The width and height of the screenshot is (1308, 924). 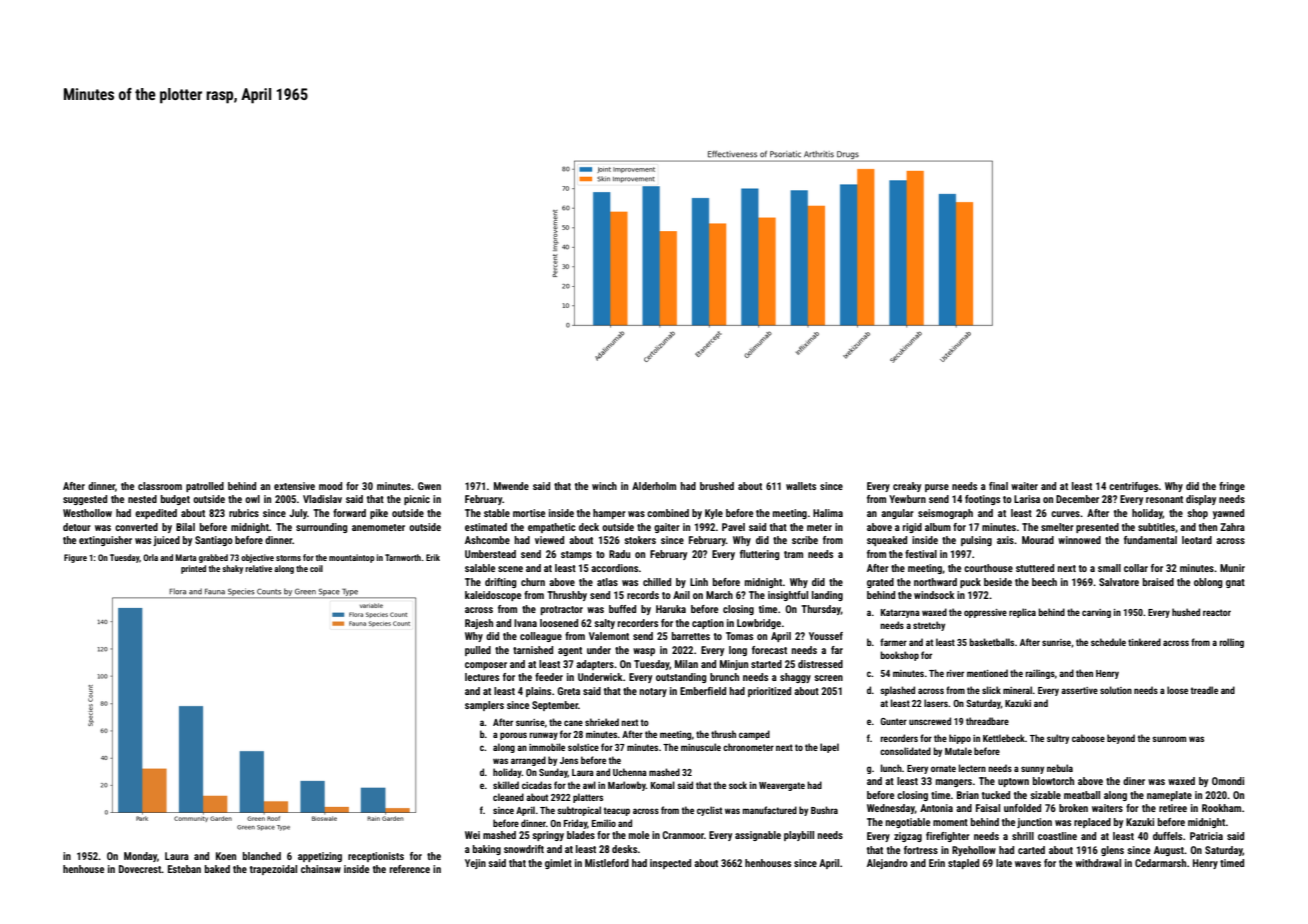 What do you see at coordinates (681, 678) in the screenshot?
I see `outstanding` at bounding box center [681, 678].
